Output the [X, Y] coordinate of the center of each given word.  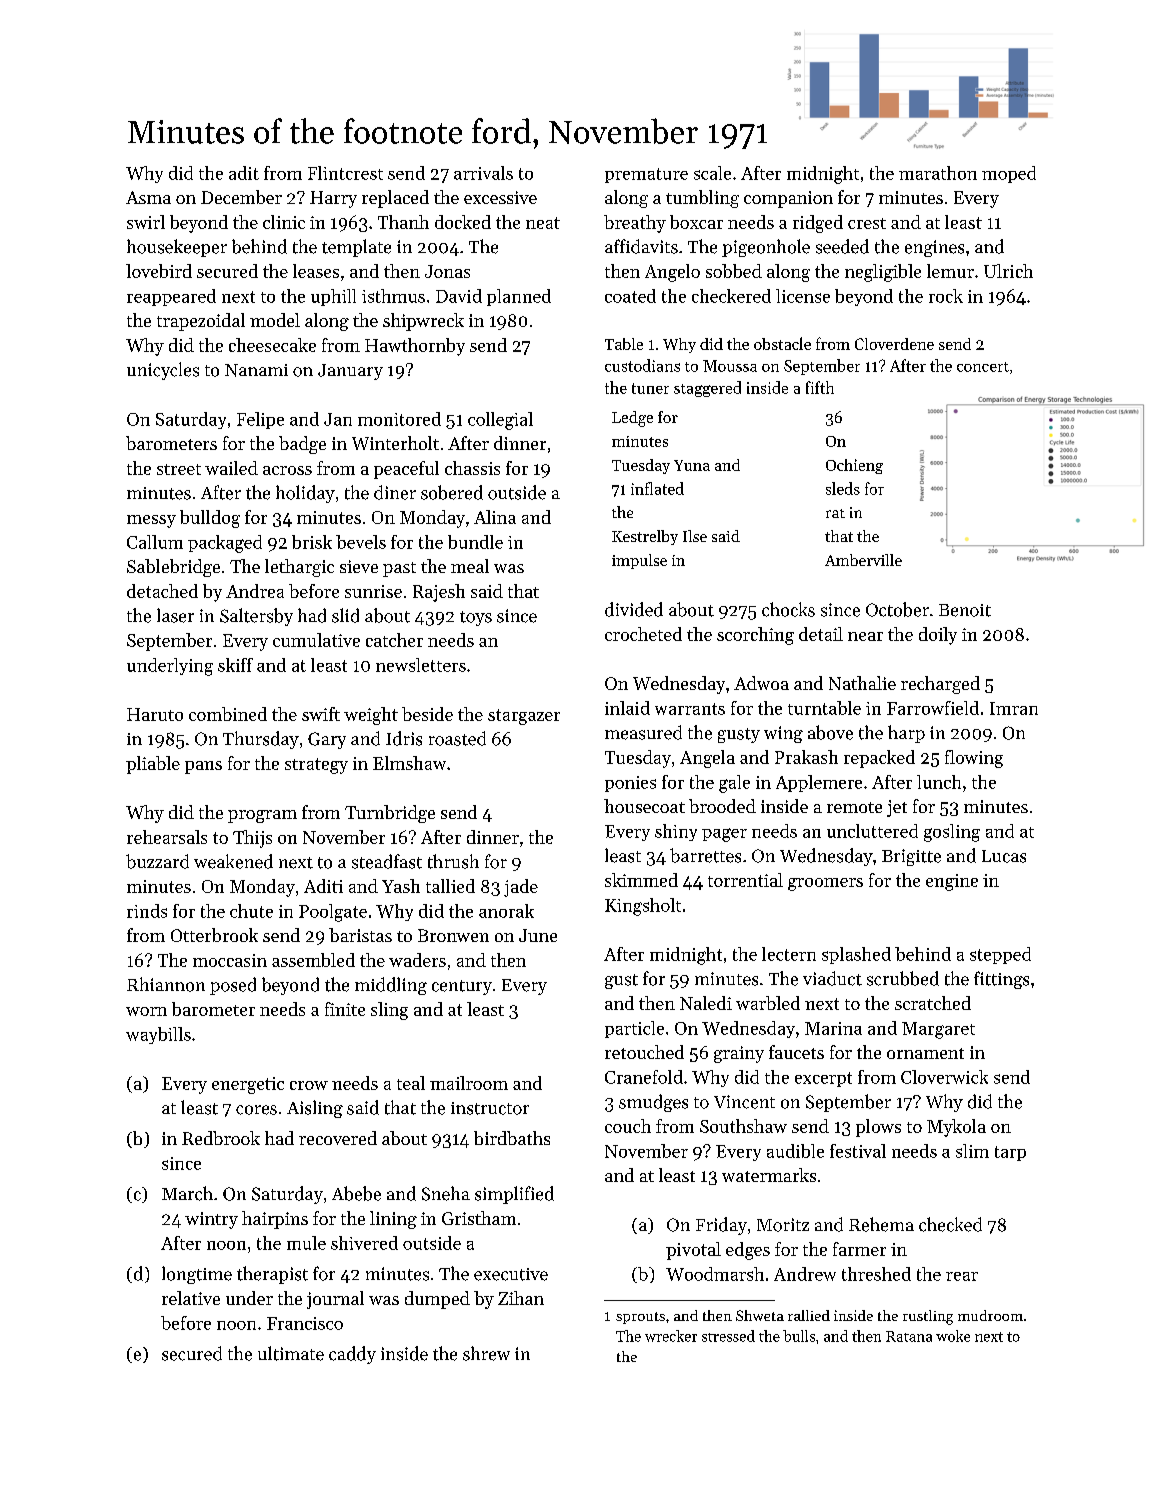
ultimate [291, 1353]
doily [938, 636]
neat [543, 223]
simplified [514, 1195]
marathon [938, 173]
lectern [789, 954]
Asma [148, 197]
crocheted [643, 634]
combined [228, 714]
